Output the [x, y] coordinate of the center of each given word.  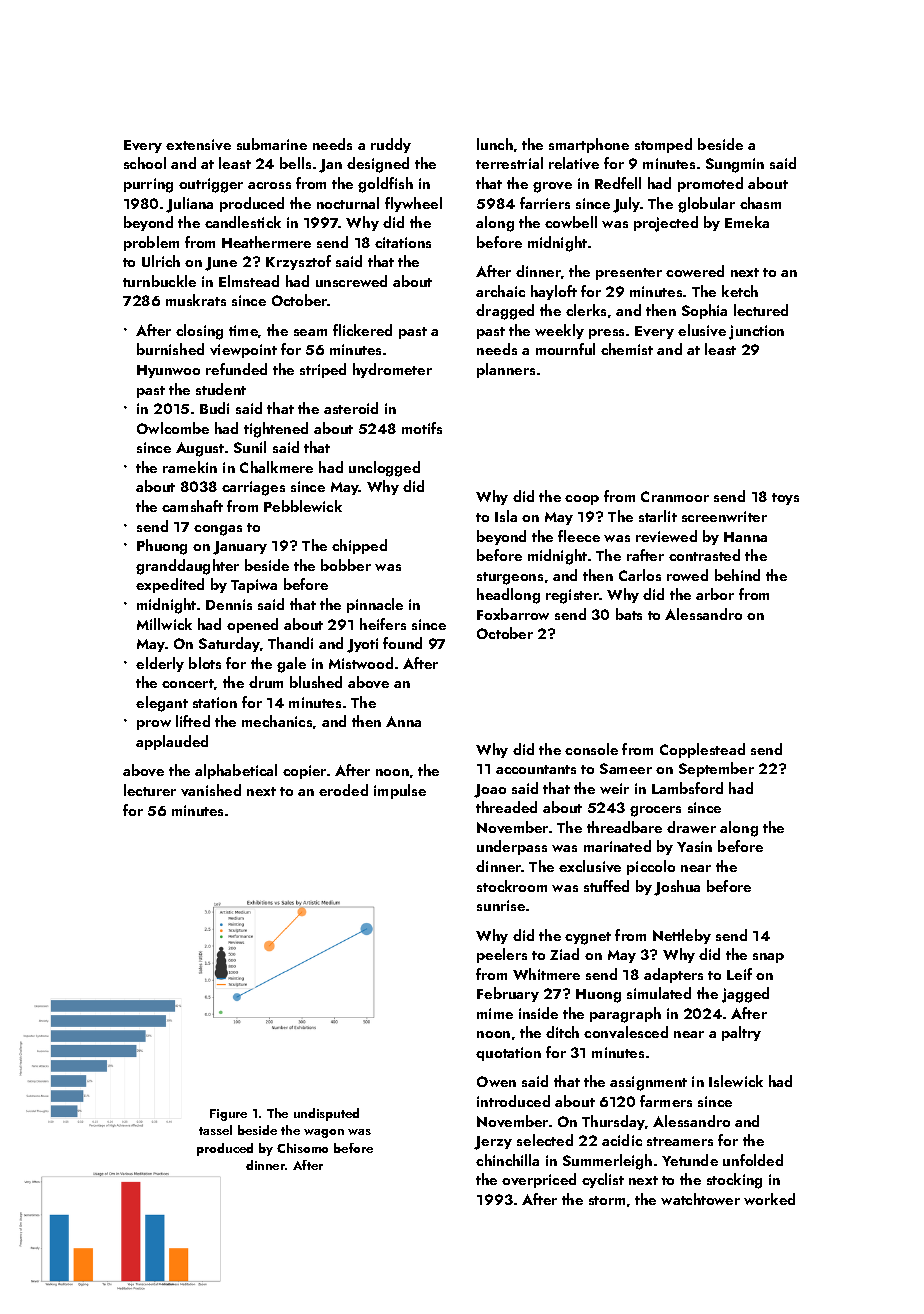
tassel [215, 1130]
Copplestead [702, 750]
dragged [505, 312]
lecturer [150, 790]
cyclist [603, 1180]
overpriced [539, 1180]
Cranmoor [675, 496]
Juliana [189, 205]
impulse [400, 791]
